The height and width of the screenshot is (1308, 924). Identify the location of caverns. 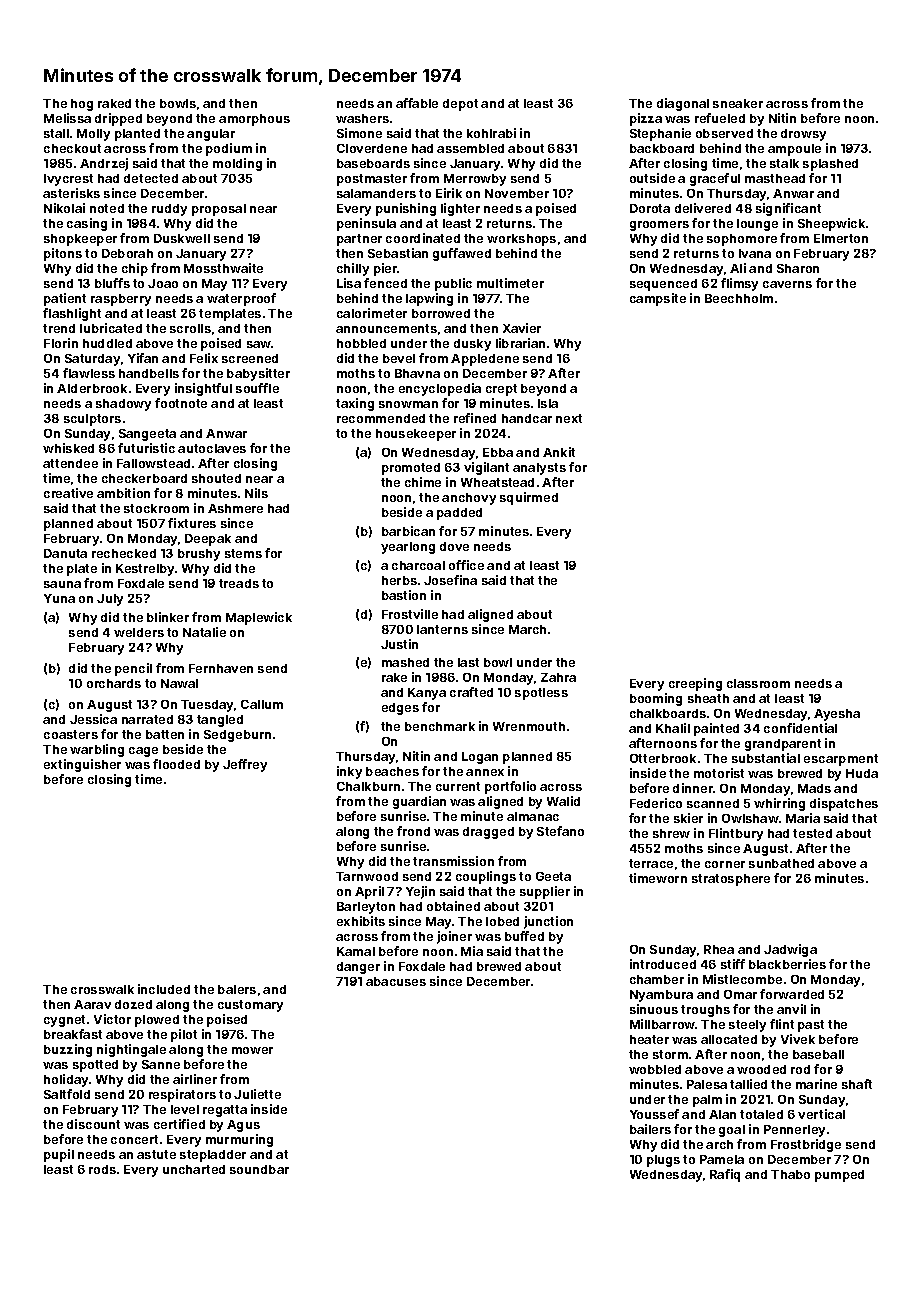
(787, 284).
